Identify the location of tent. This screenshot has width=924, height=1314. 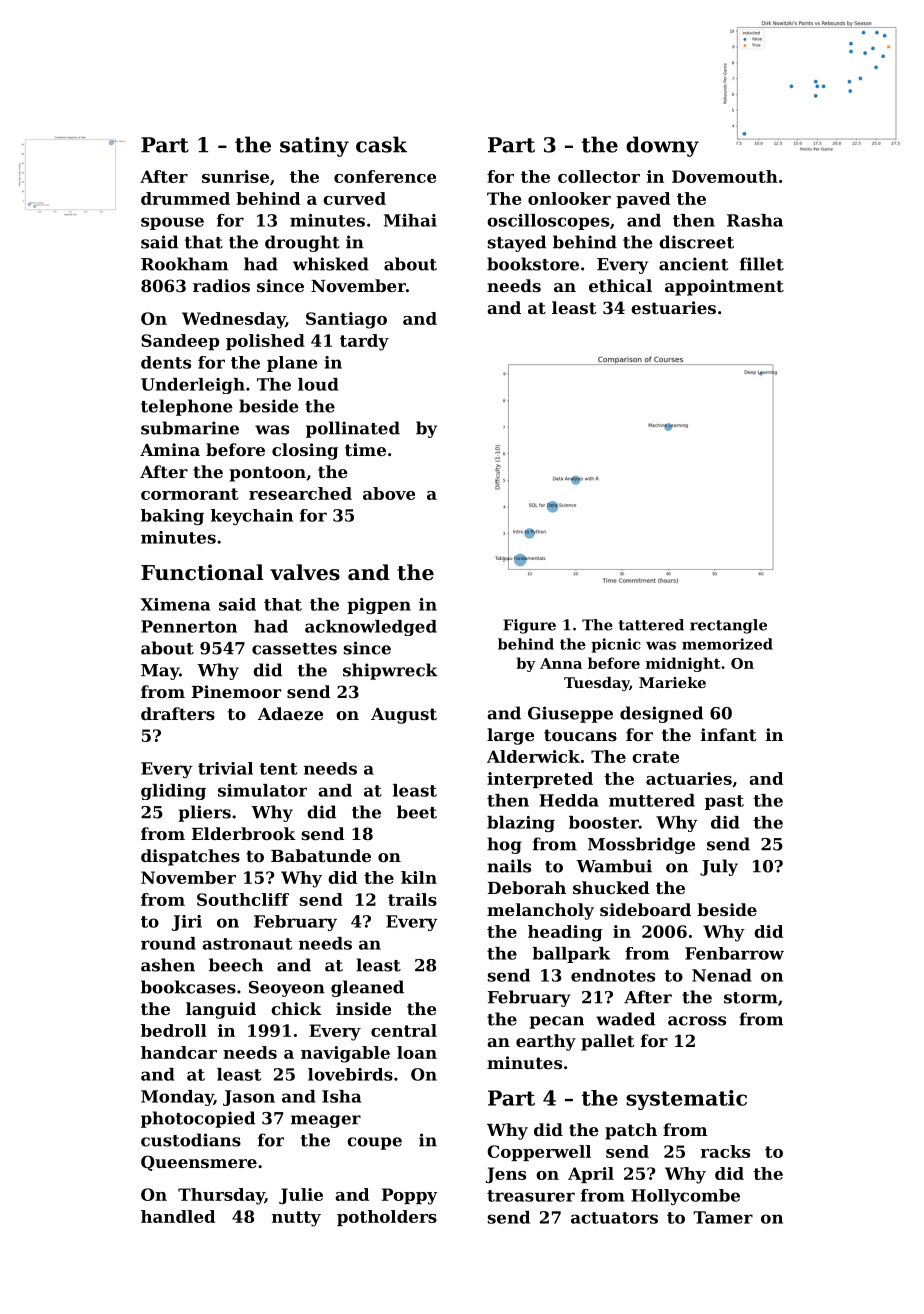
(278, 769).
